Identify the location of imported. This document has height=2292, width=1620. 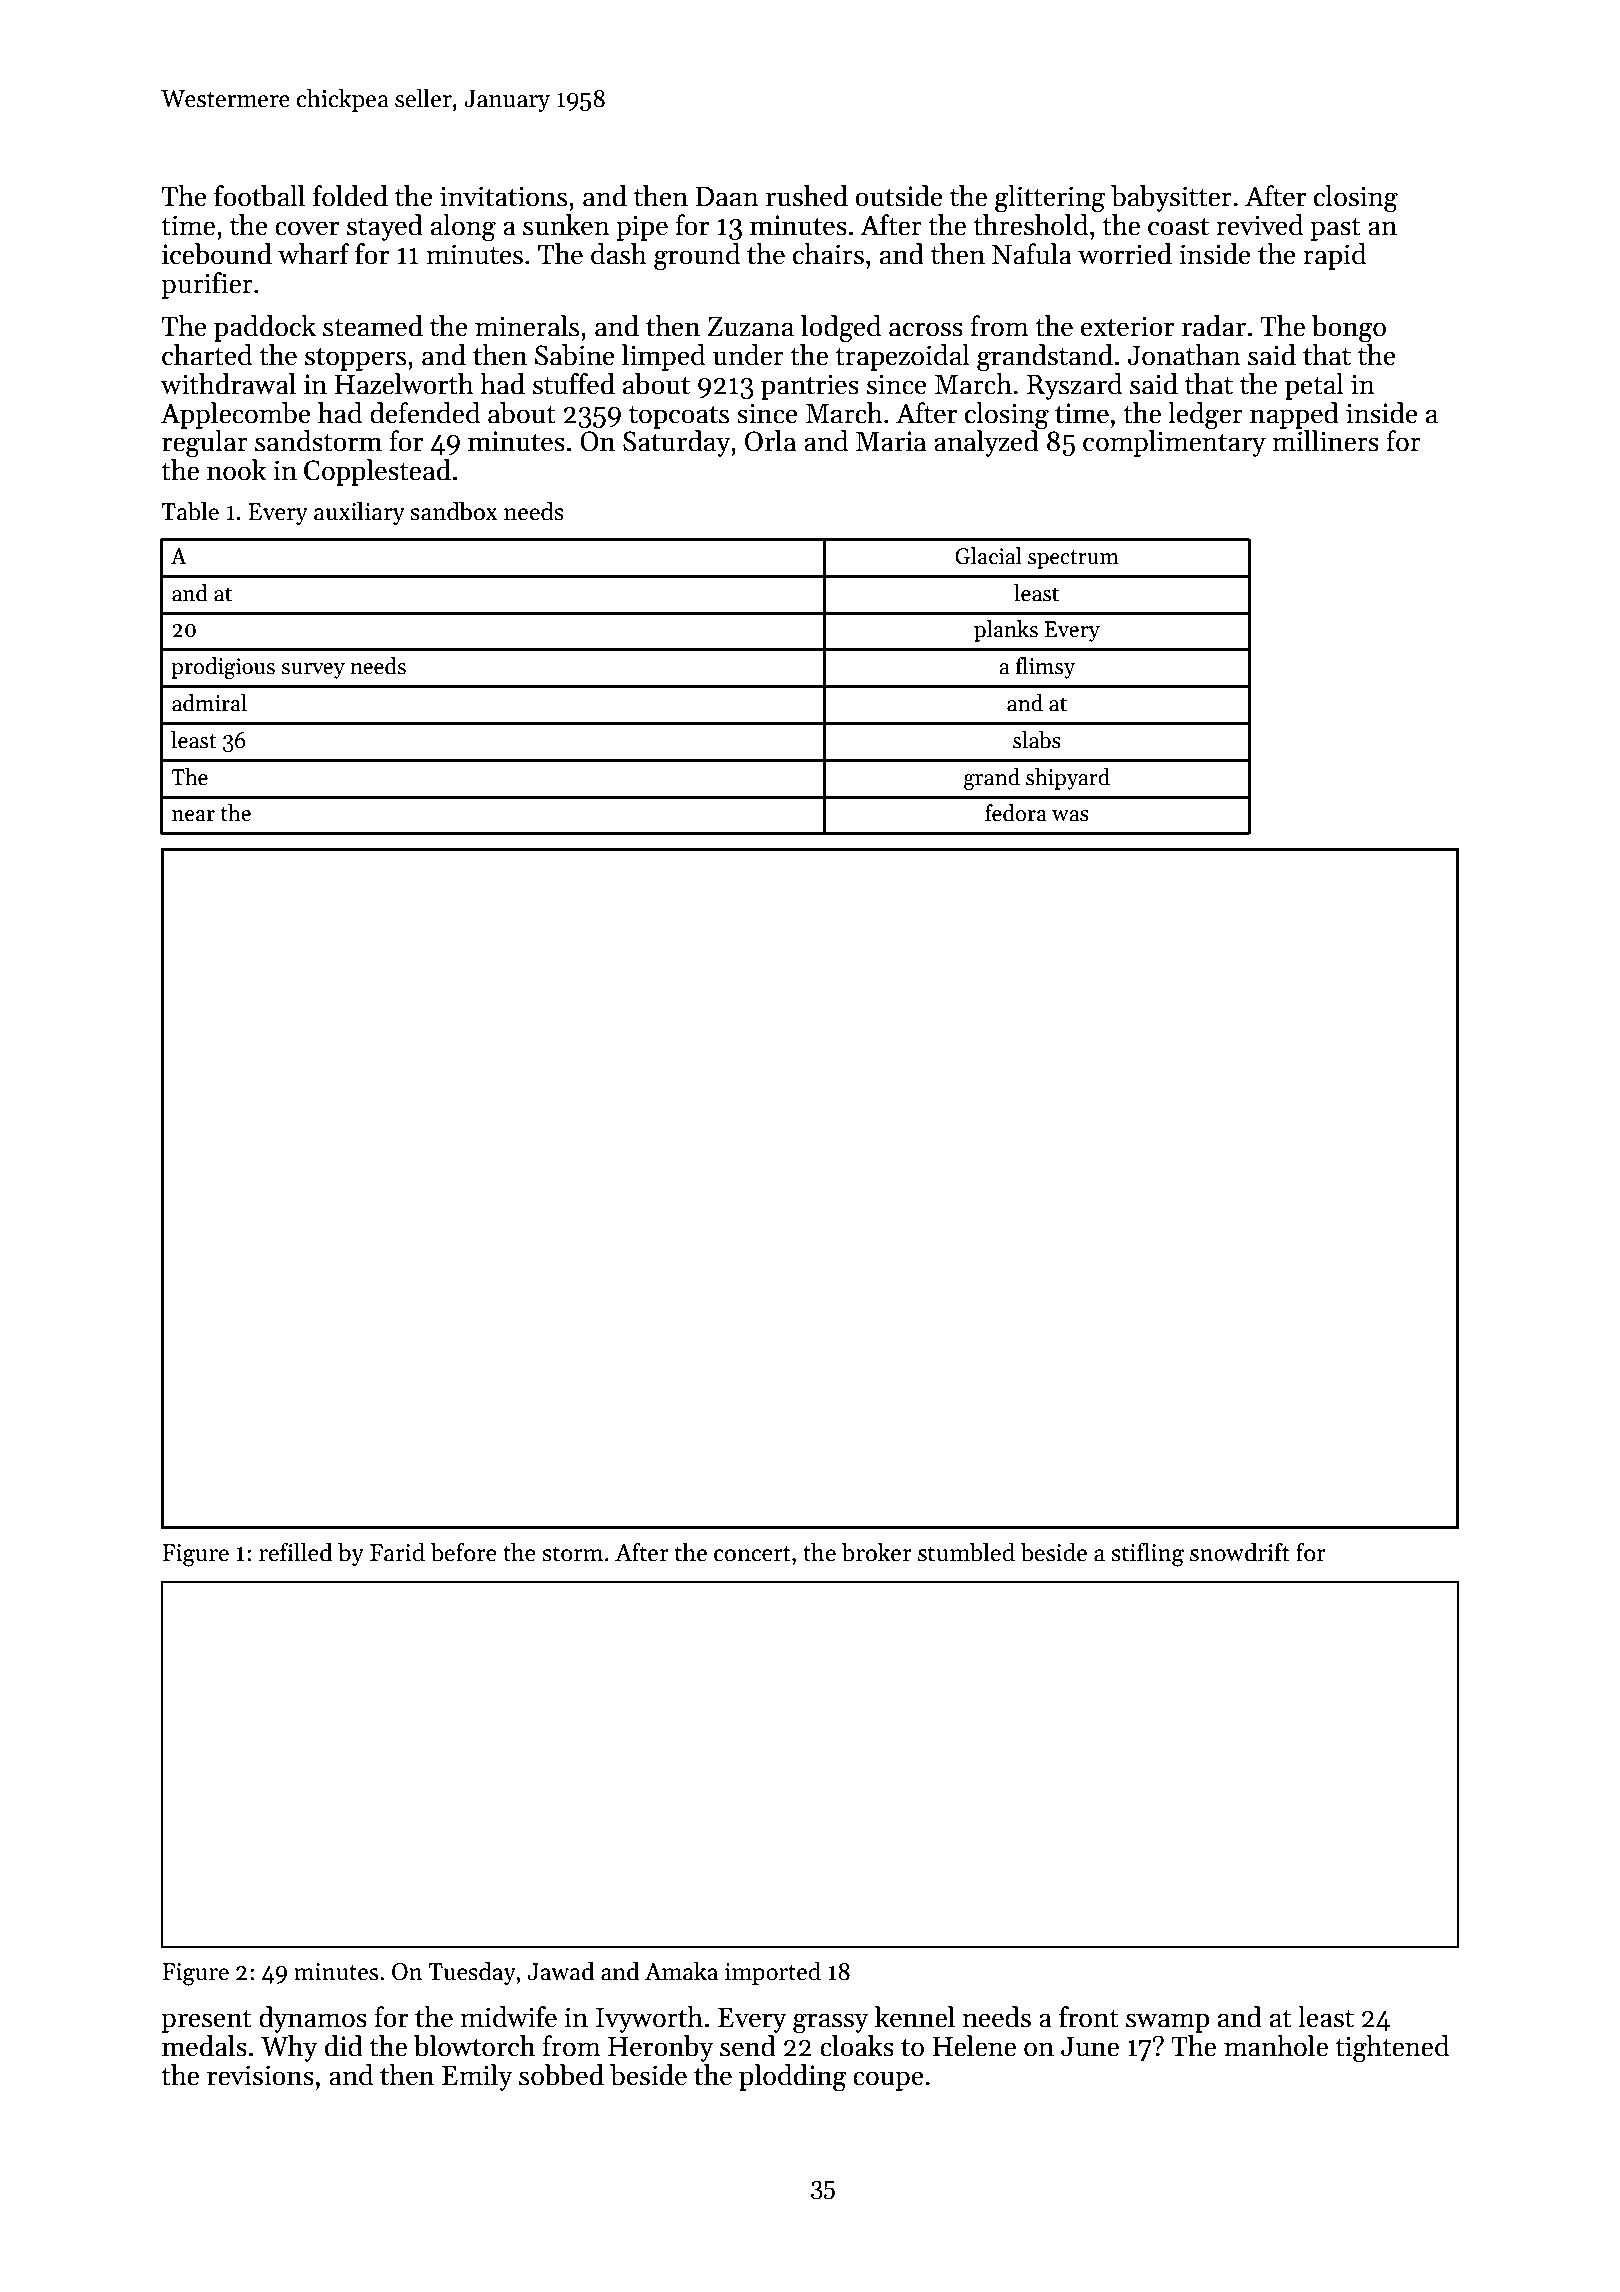
(773, 1973).
